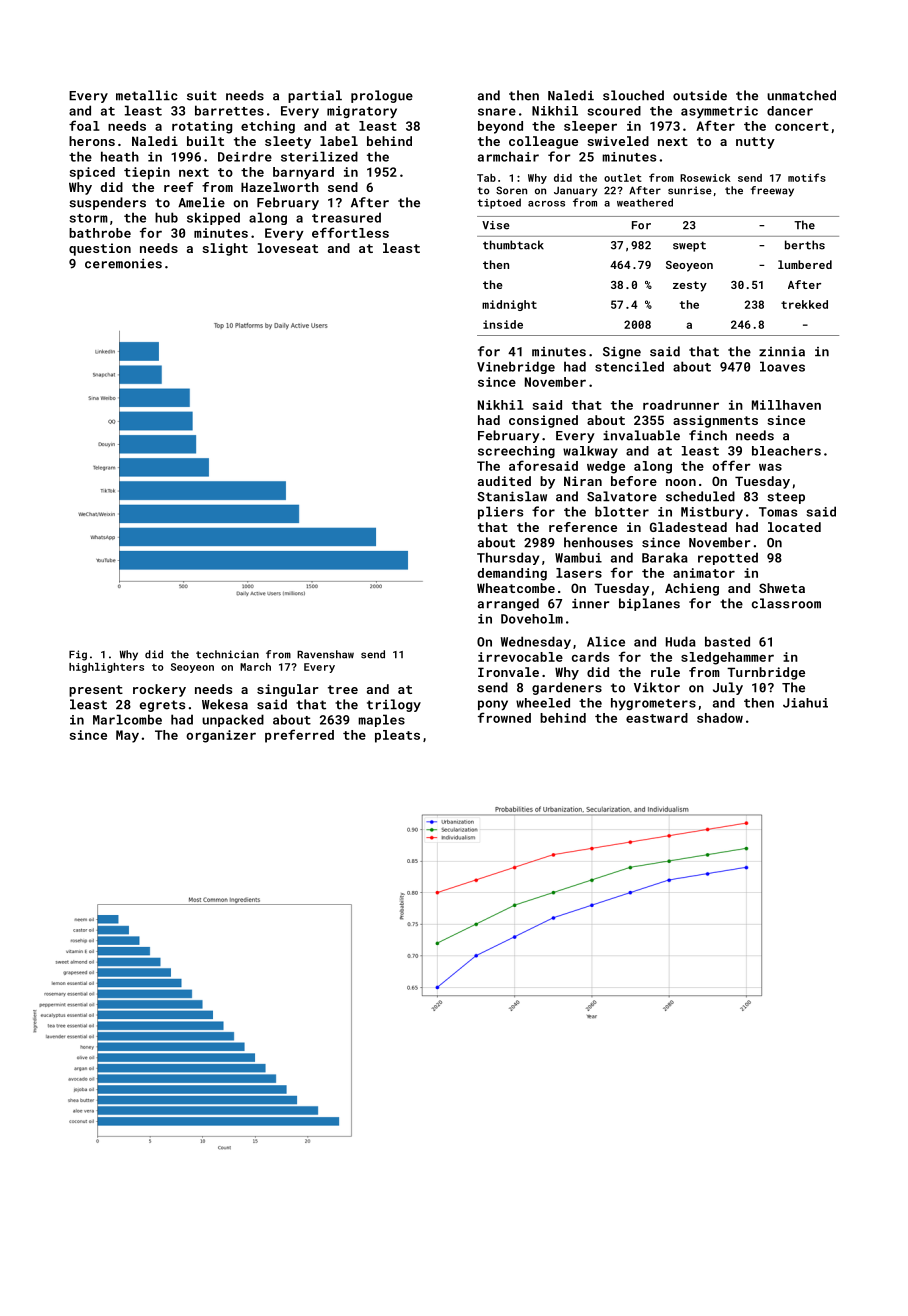 This screenshot has height=1316, width=908. What do you see at coordinates (520, 657) in the screenshot?
I see `irrevocable` at bounding box center [520, 657].
